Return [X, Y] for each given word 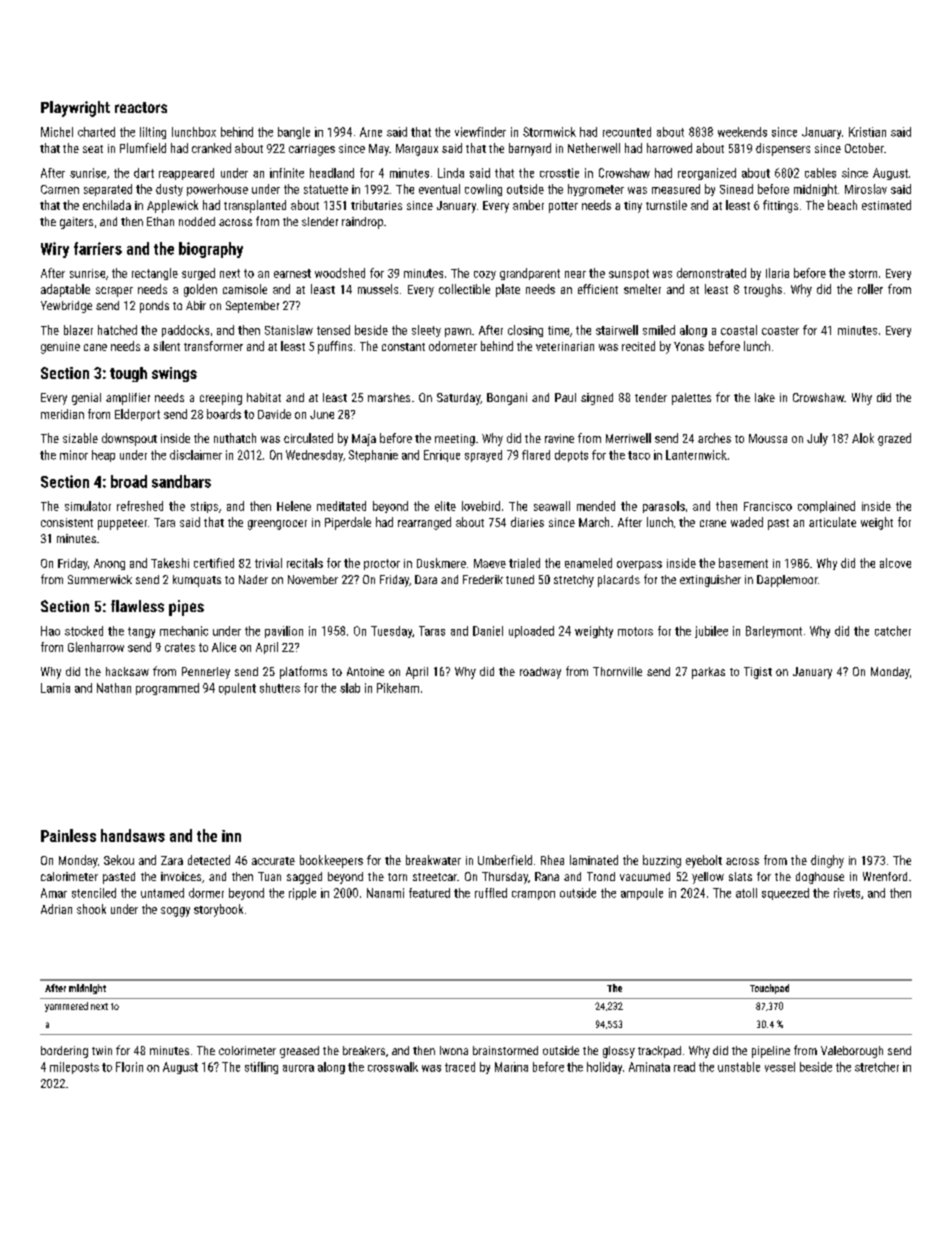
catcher [893, 631]
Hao [50, 631]
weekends [742, 132]
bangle [294, 133]
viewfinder [480, 132]
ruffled [491, 893]
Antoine [365, 671]
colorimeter [247, 1050]
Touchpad [769, 989]
